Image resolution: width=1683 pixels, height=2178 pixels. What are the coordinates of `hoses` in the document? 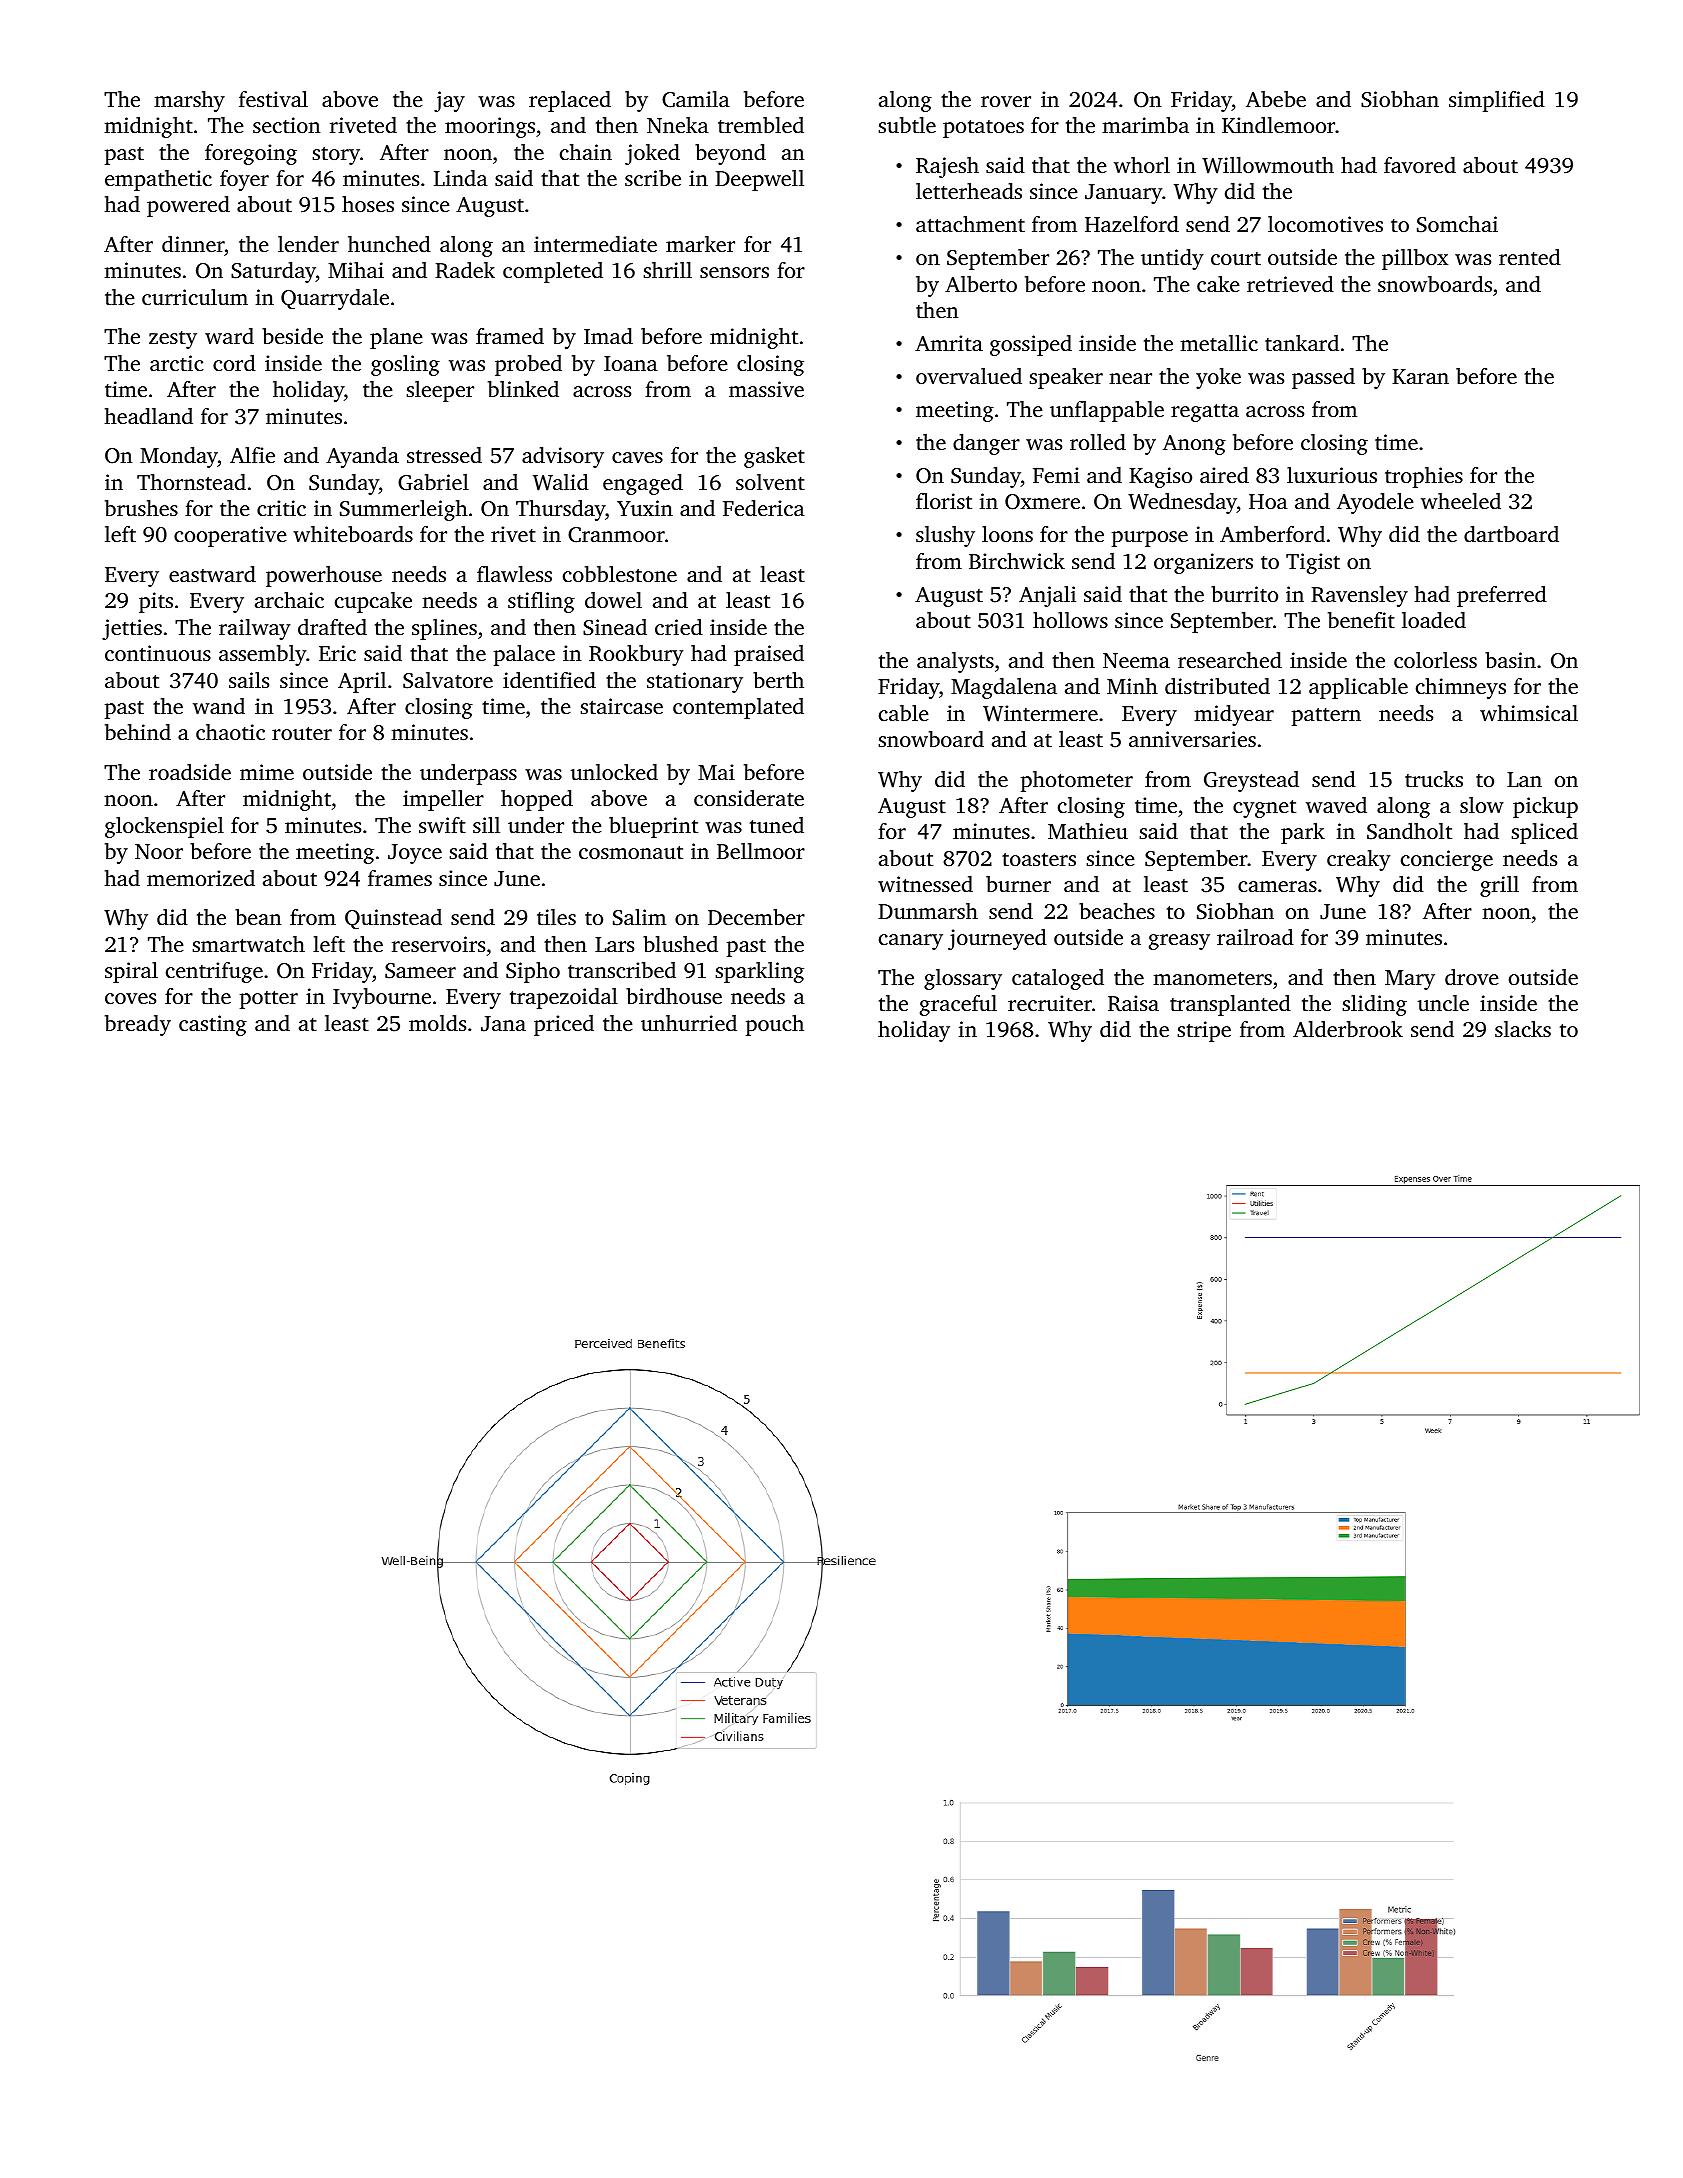 It's located at (368, 204).
